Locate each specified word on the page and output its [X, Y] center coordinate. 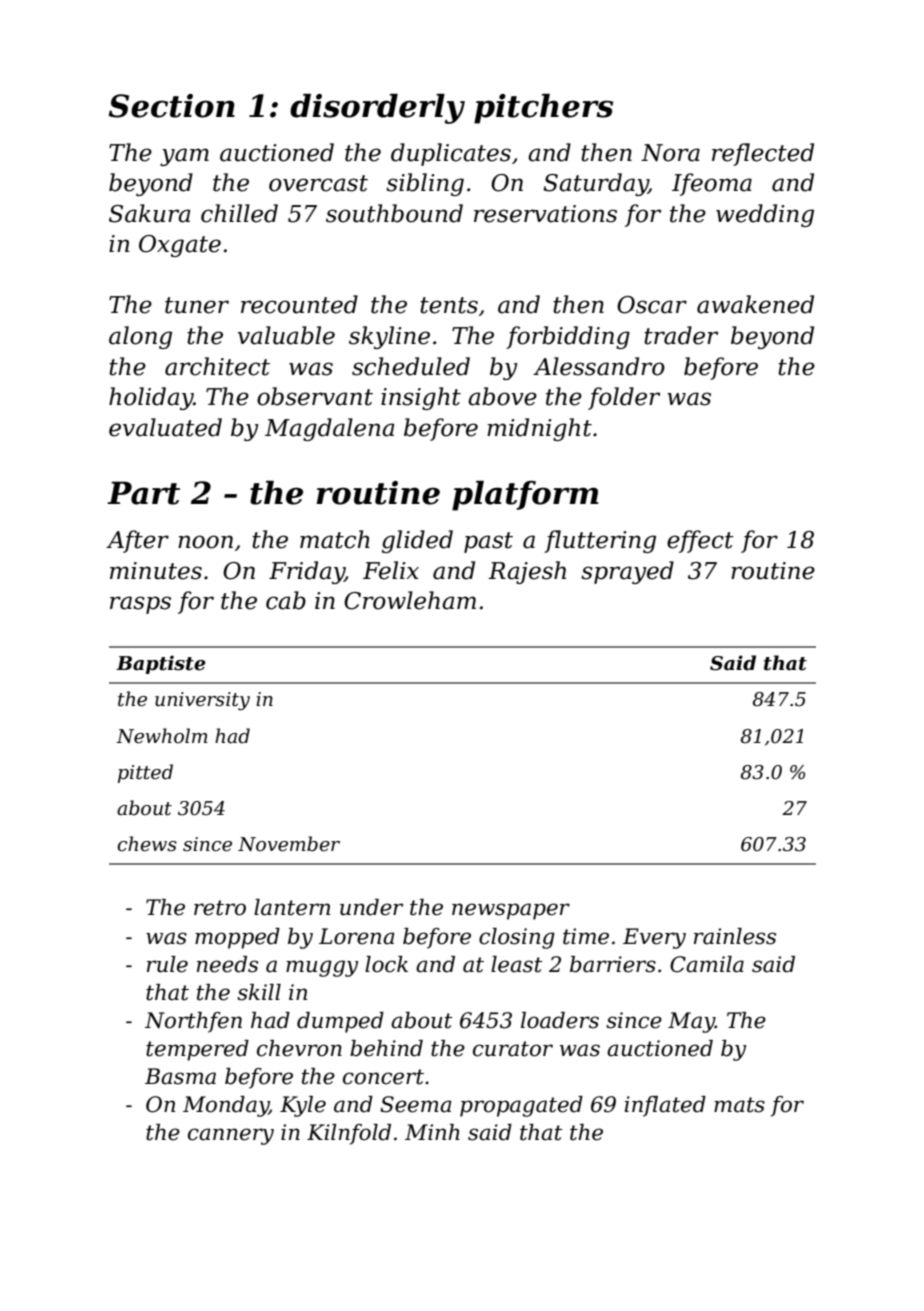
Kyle [303, 1106]
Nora [670, 153]
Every [654, 938]
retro [220, 908]
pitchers [543, 109]
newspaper [511, 911]
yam [184, 157]
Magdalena [329, 429]
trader [681, 335]
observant [315, 396]
